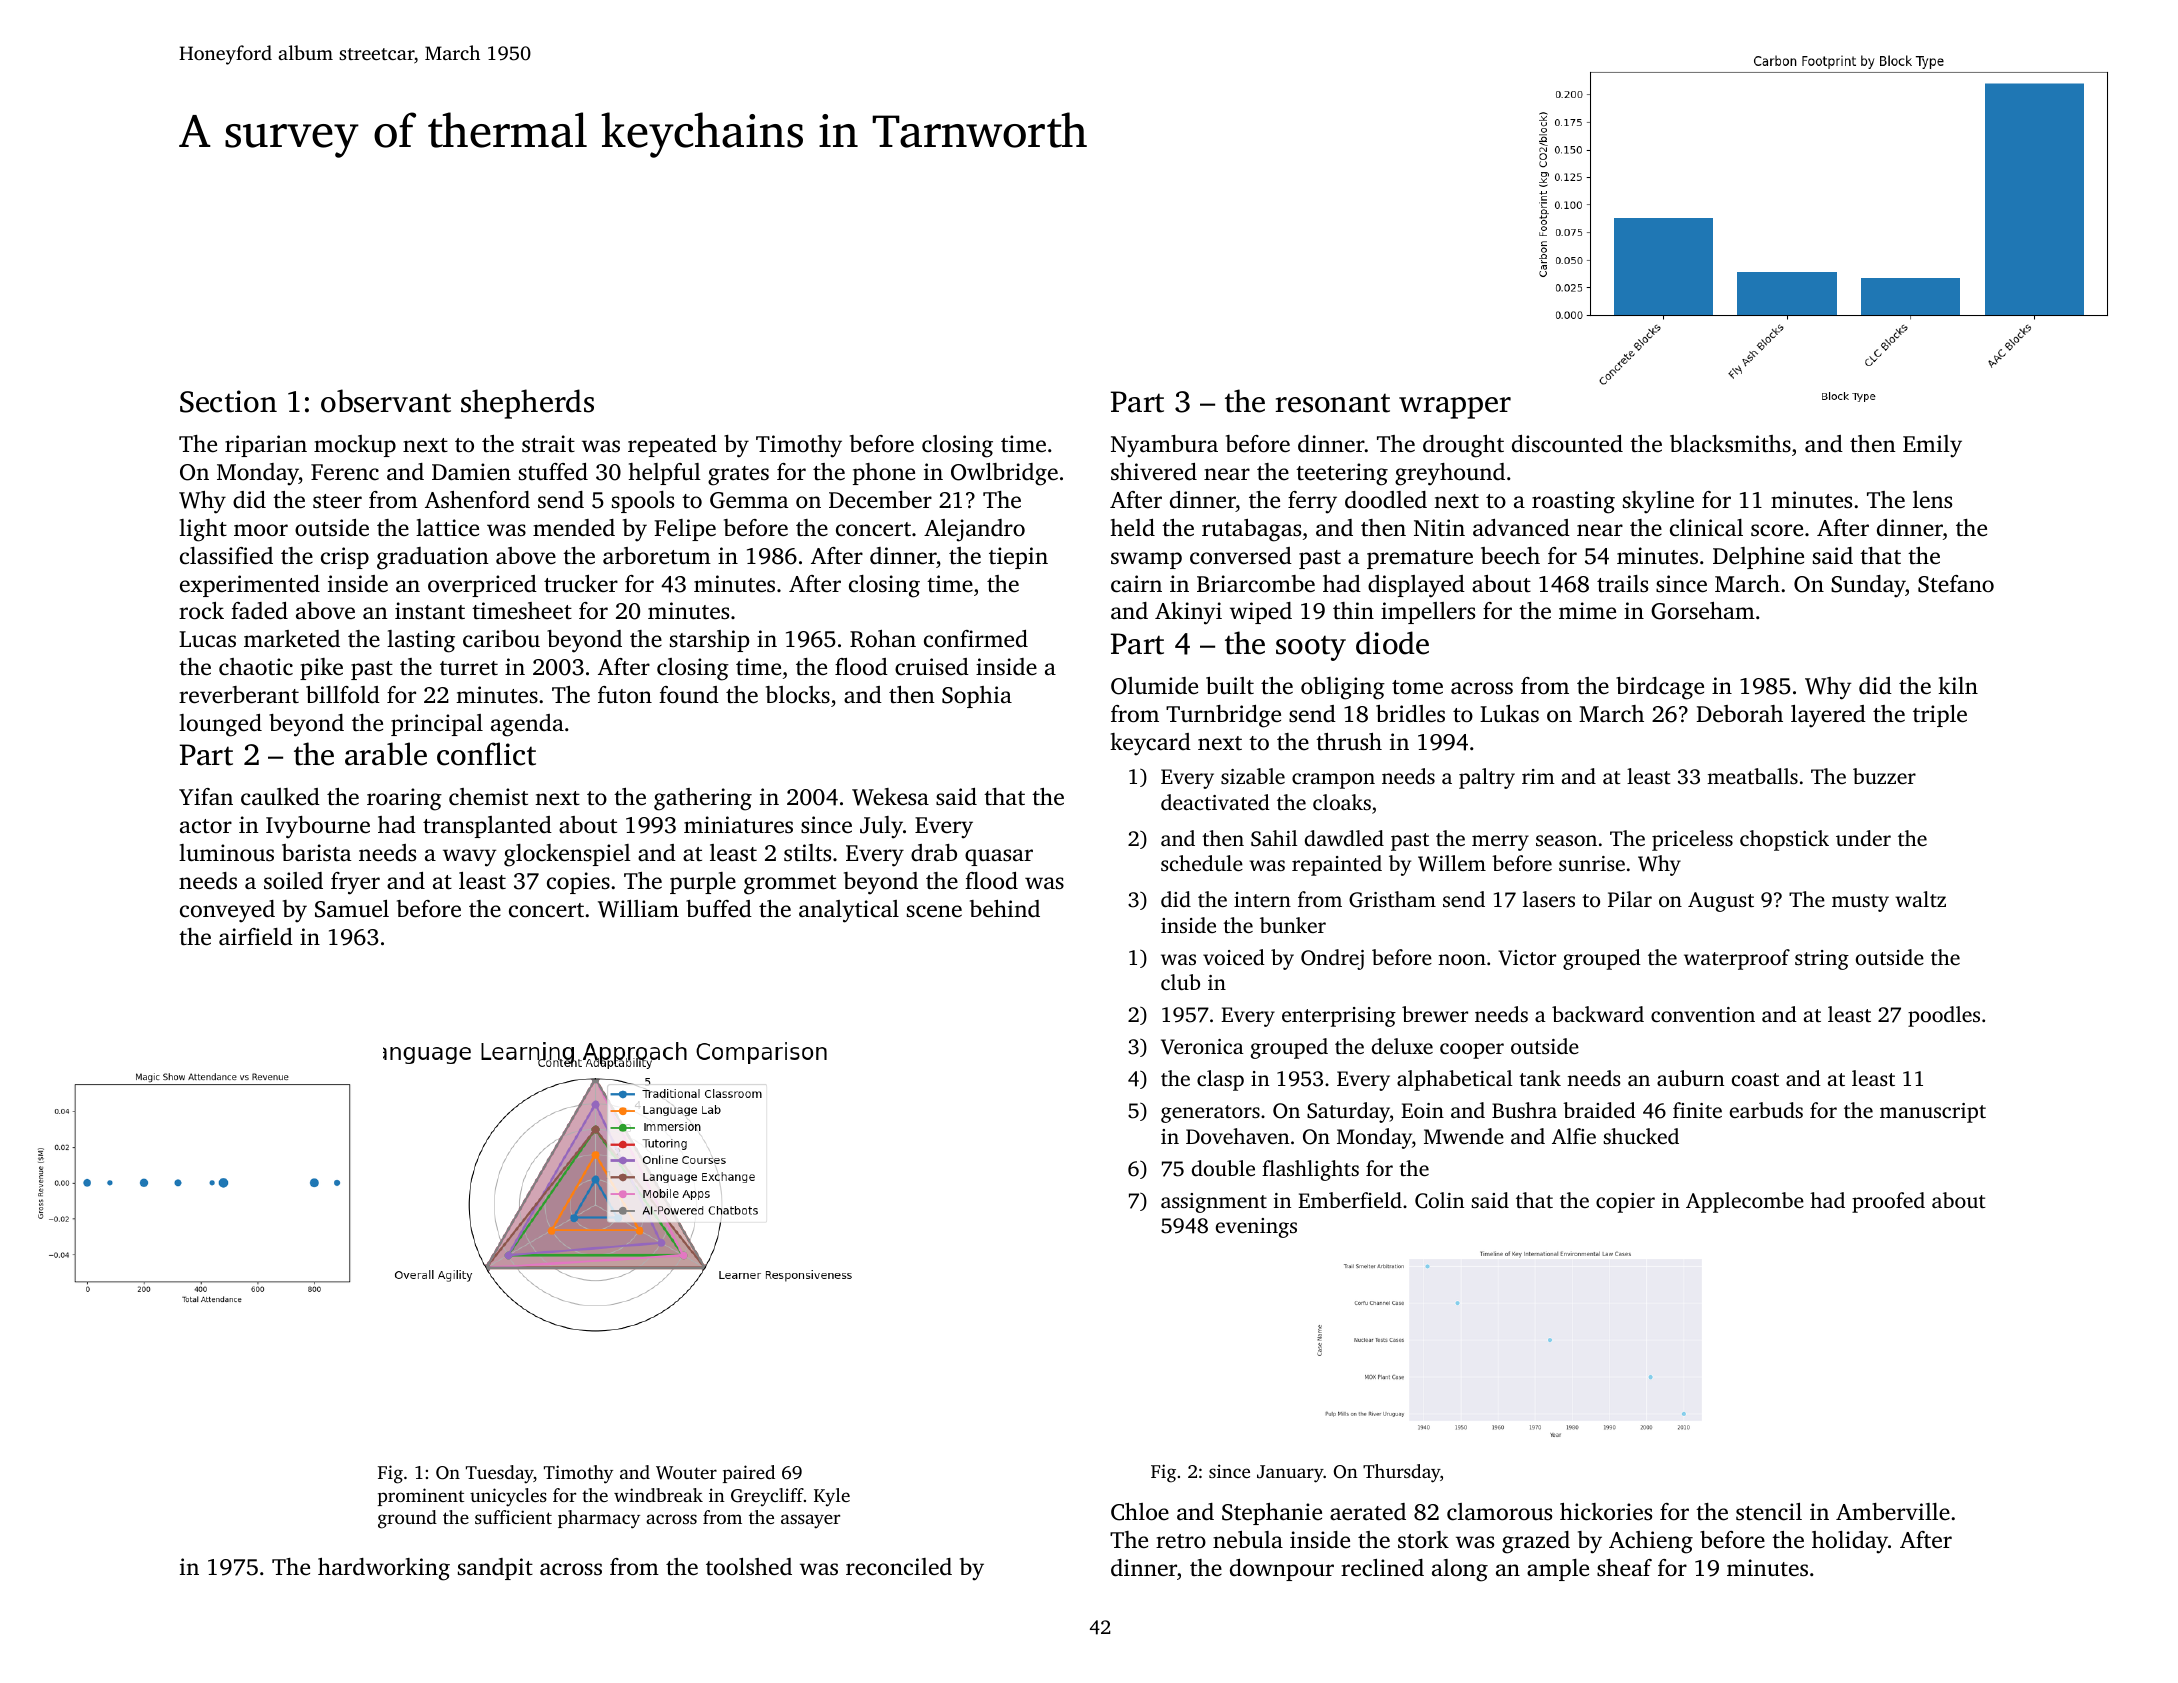 Image resolution: width=2178 pixels, height=1683 pixels. What do you see at coordinates (206, 797) in the screenshot?
I see `Yifan` at bounding box center [206, 797].
